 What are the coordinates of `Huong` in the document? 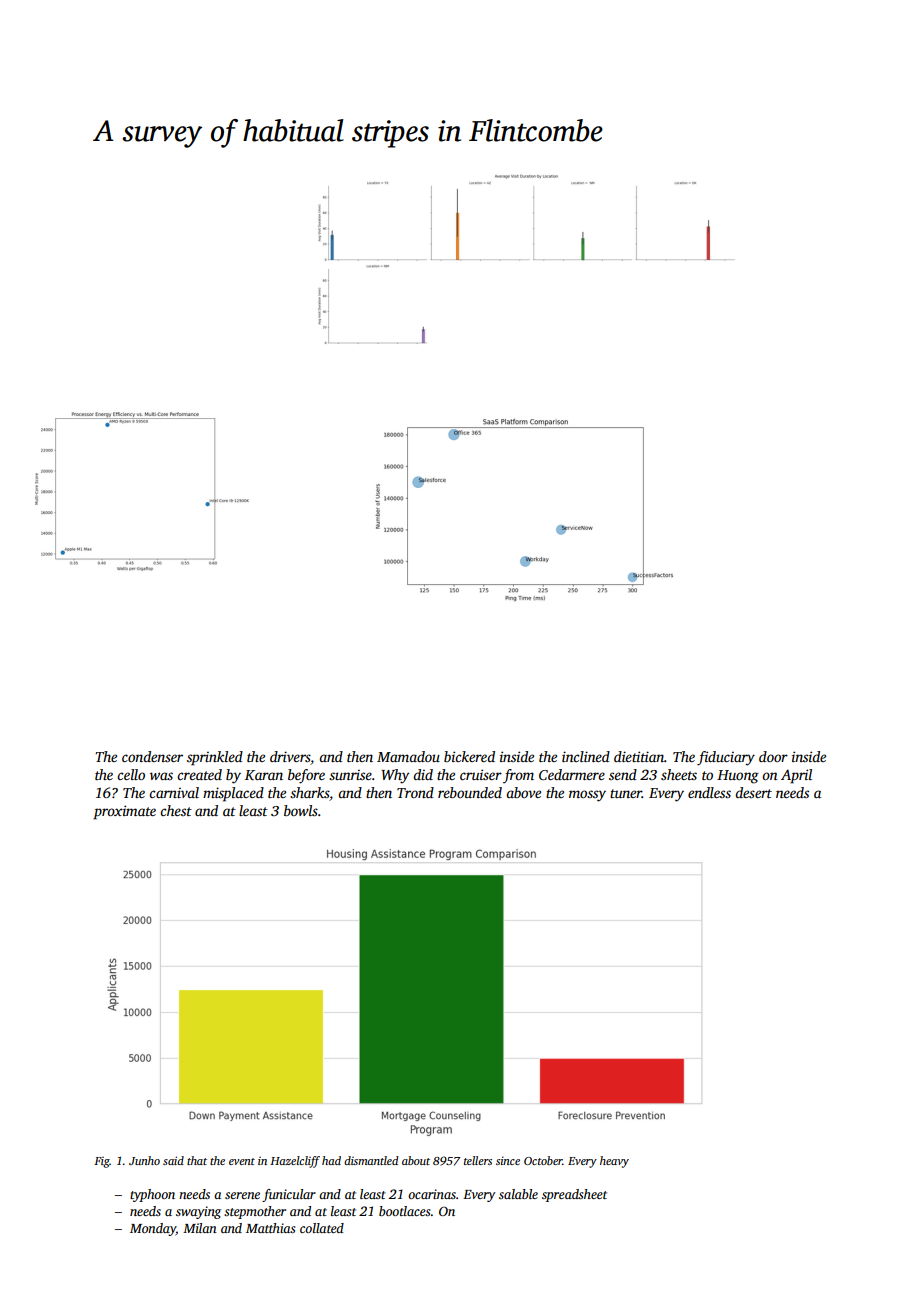 It's located at (738, 777).
